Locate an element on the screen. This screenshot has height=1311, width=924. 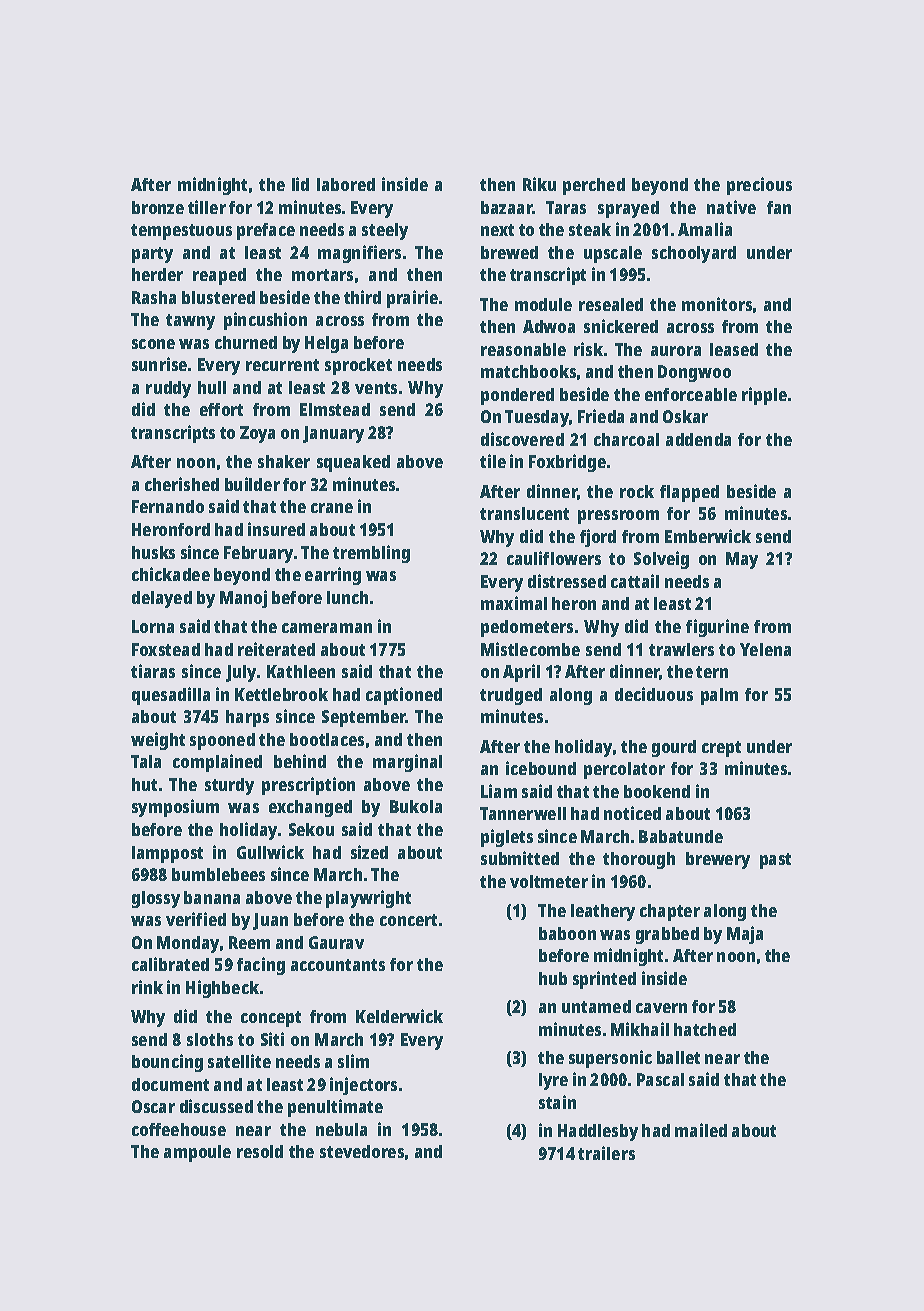
tawny is located at coordinates (190, 322).
